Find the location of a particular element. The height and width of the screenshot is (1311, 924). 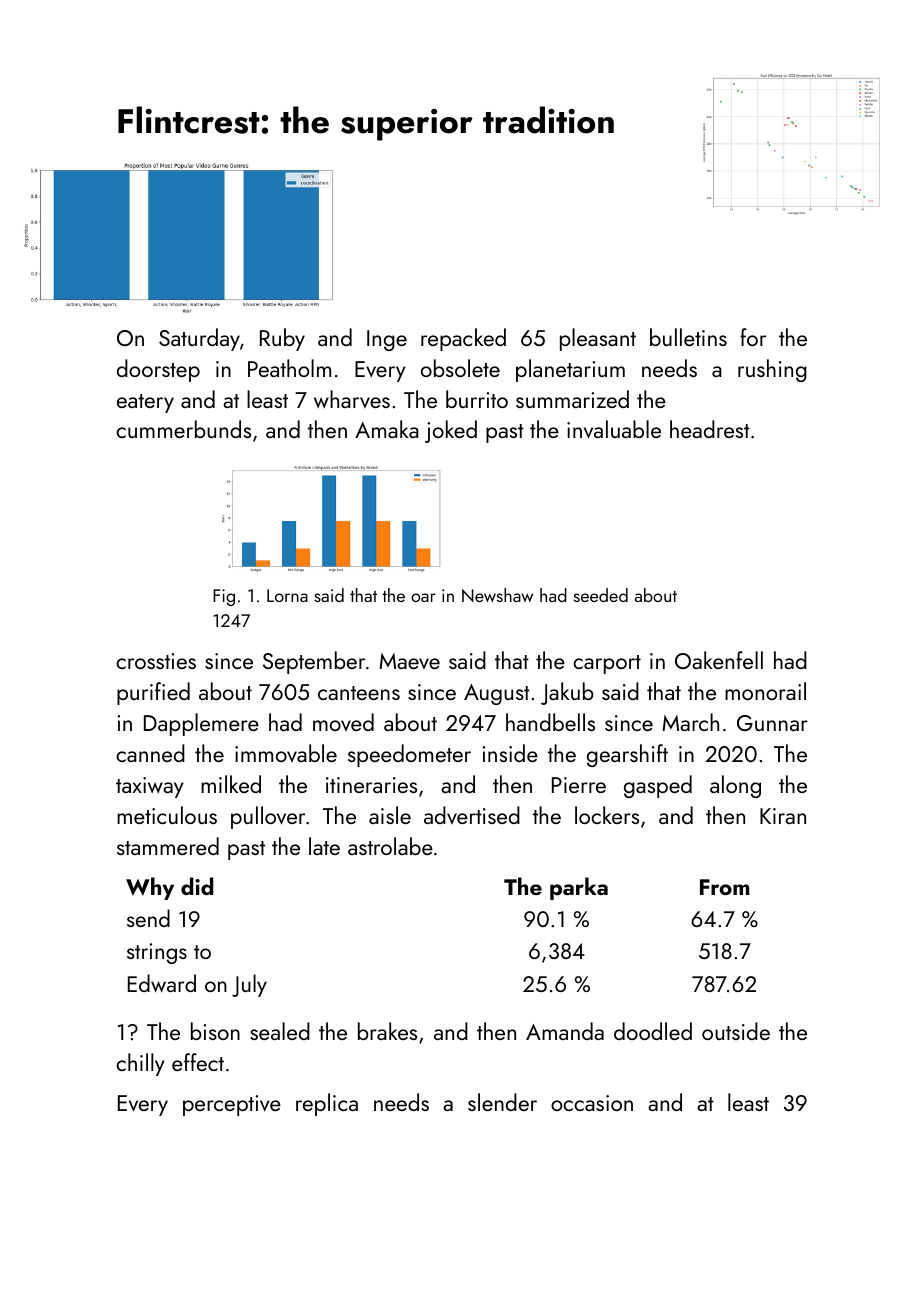

advertised is located at coordinates (472, 815).
